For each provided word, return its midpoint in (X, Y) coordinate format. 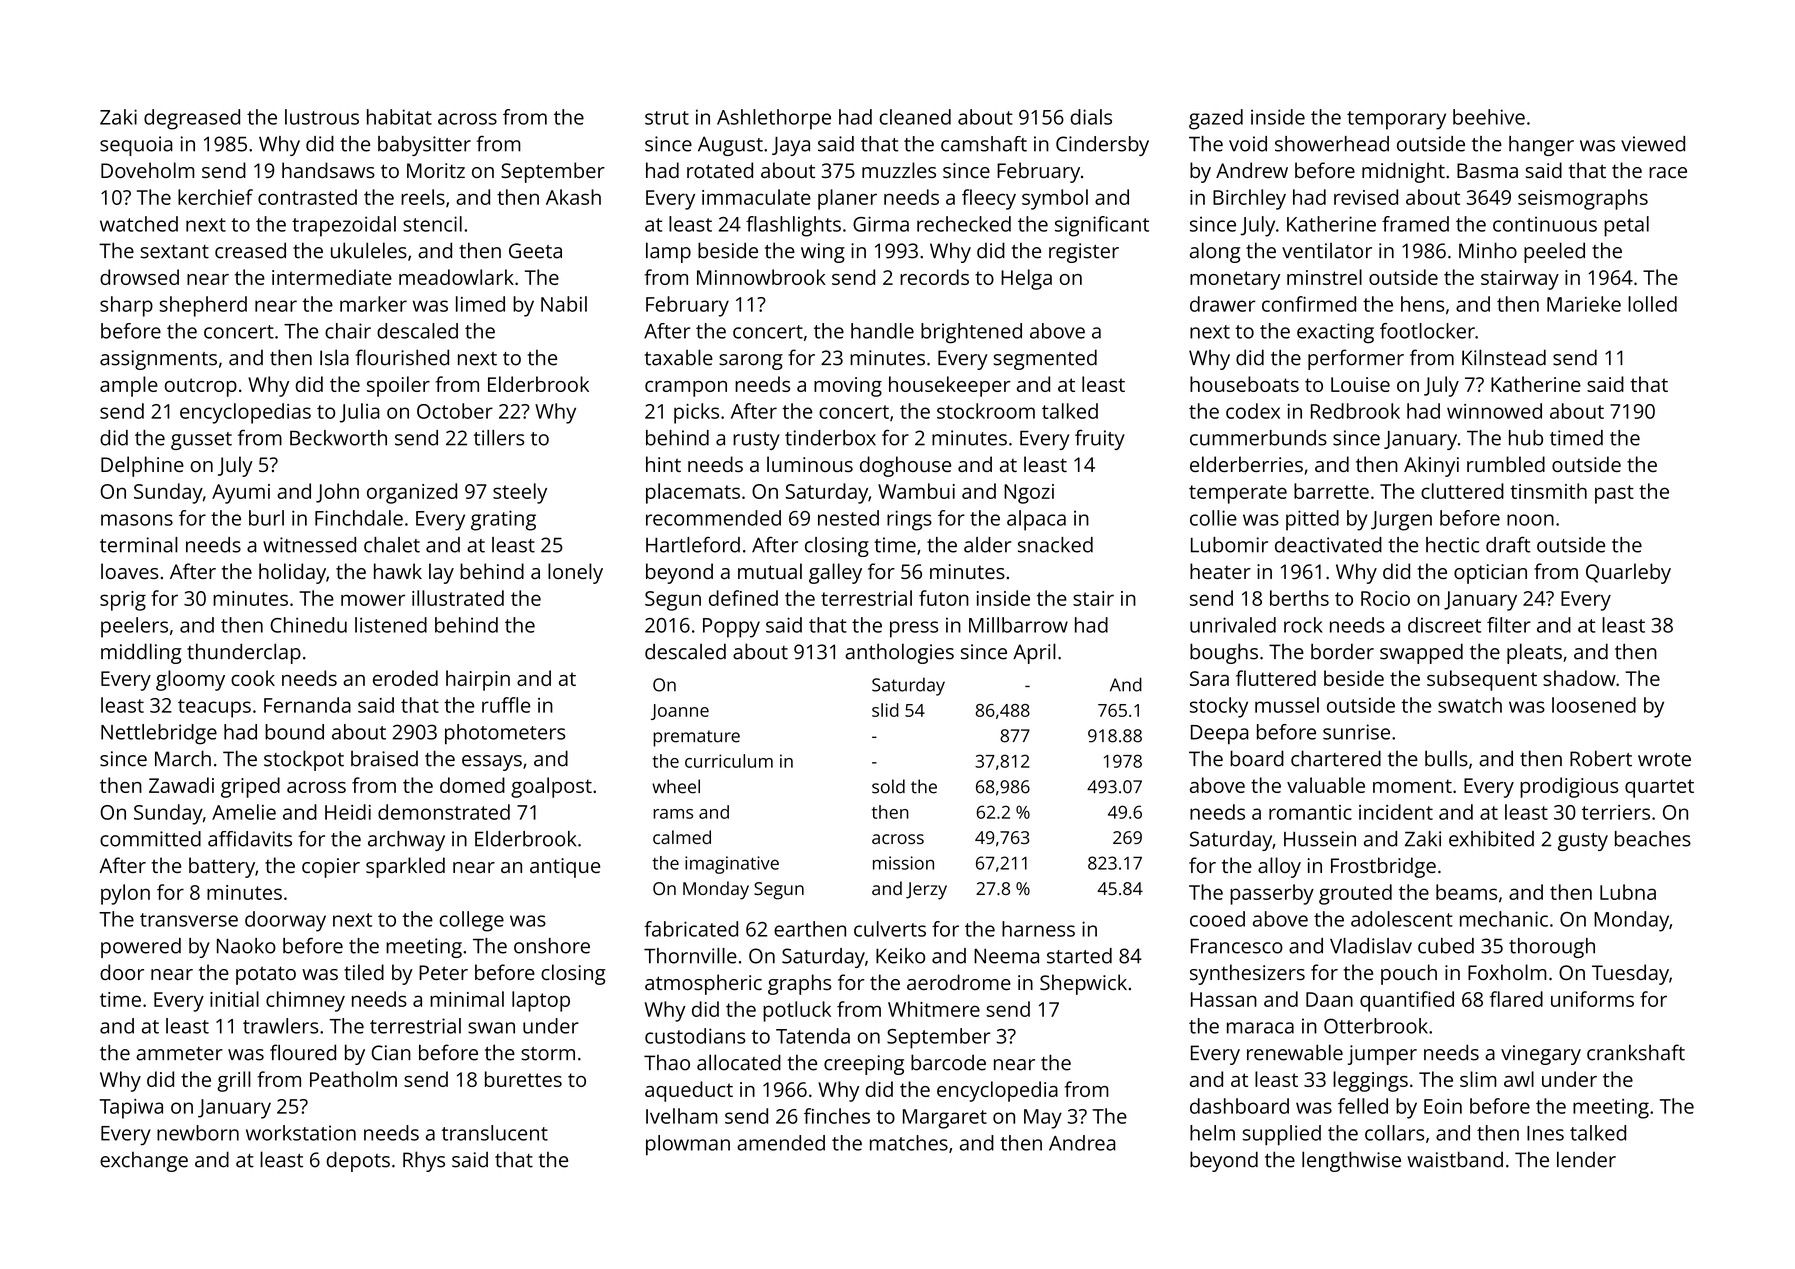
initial (234, 999)
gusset (201, 441)
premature (696, 738)
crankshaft (1636, 1052)
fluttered (1276, 678)
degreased (192, 119)
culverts (890, 929)
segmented (1045, 359)
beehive (1489, 117)
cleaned (915, 117)
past (1614, 494)
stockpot (304, 760)
